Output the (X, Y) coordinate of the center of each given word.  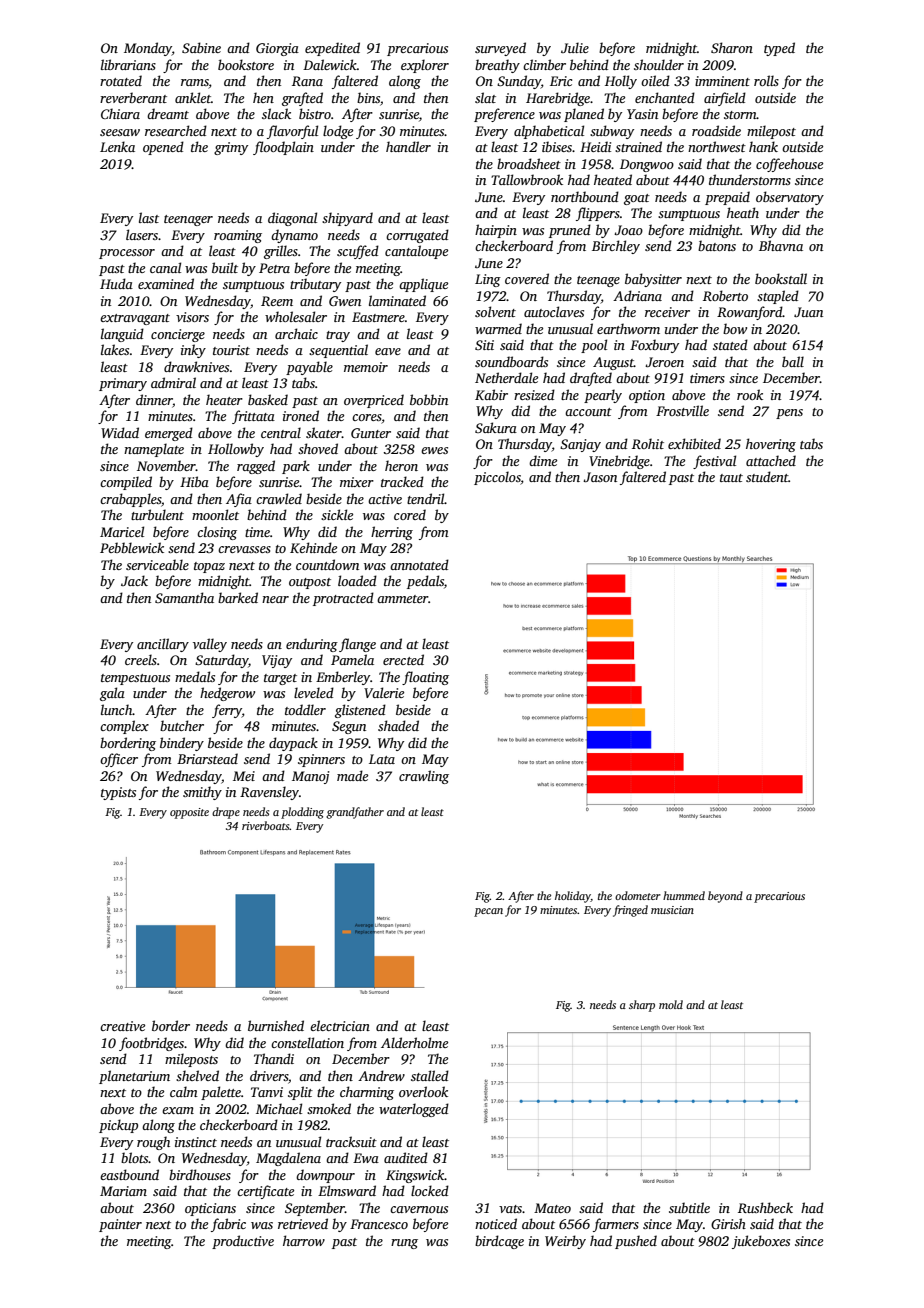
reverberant (133, 97)
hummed (684, 895)
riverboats (266, 825)
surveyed (500, 49)
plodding (302, 813)
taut (731, 478)
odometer (638, 895)
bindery (182, 744)
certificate (265, 1192)
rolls (766, 80)
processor (127, 254)
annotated (419, 564)
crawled (279, 498)
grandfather (355, 813)
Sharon (732, 47)
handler (408, 146)
